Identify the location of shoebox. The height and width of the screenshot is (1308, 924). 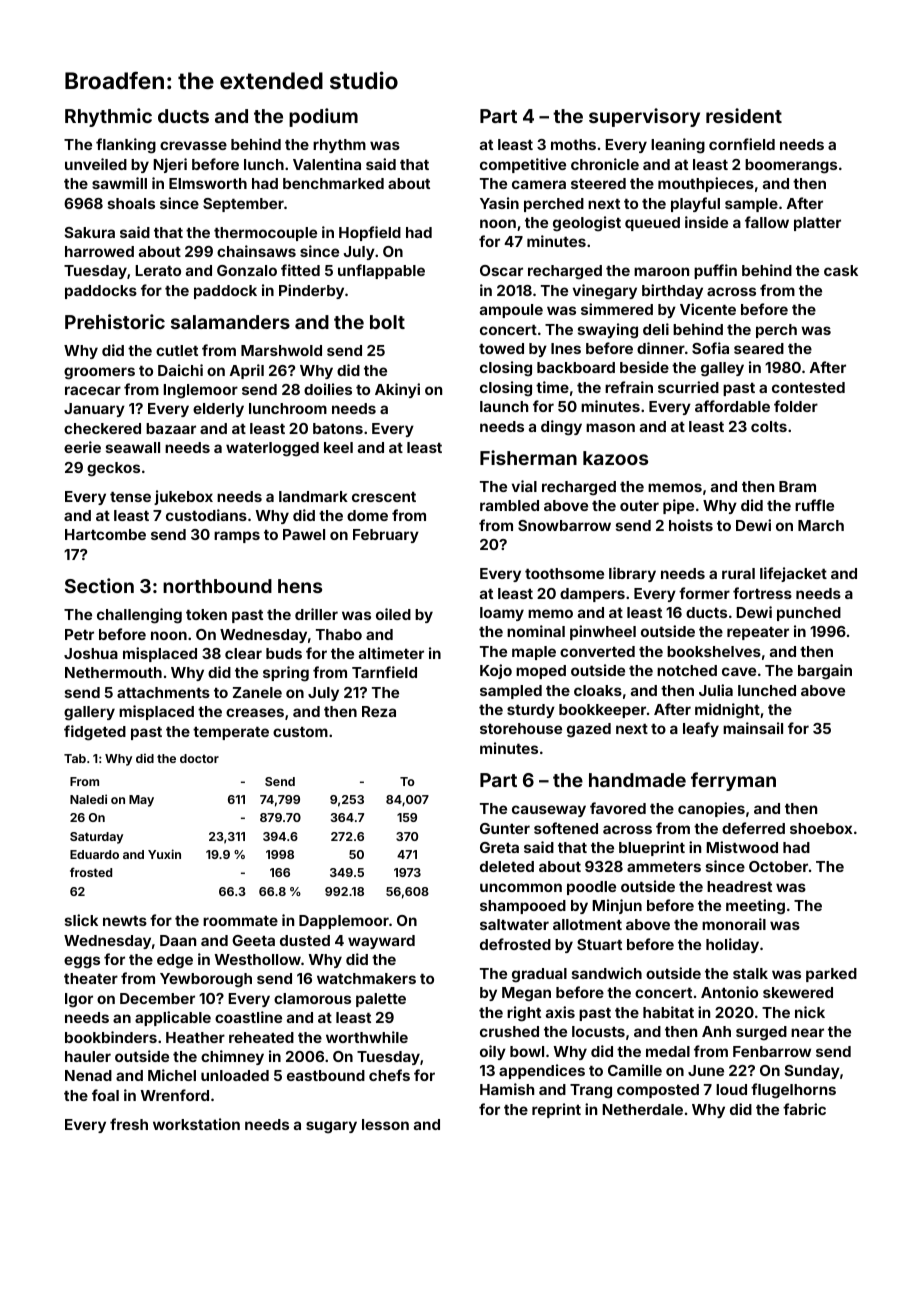
(821, 828).
